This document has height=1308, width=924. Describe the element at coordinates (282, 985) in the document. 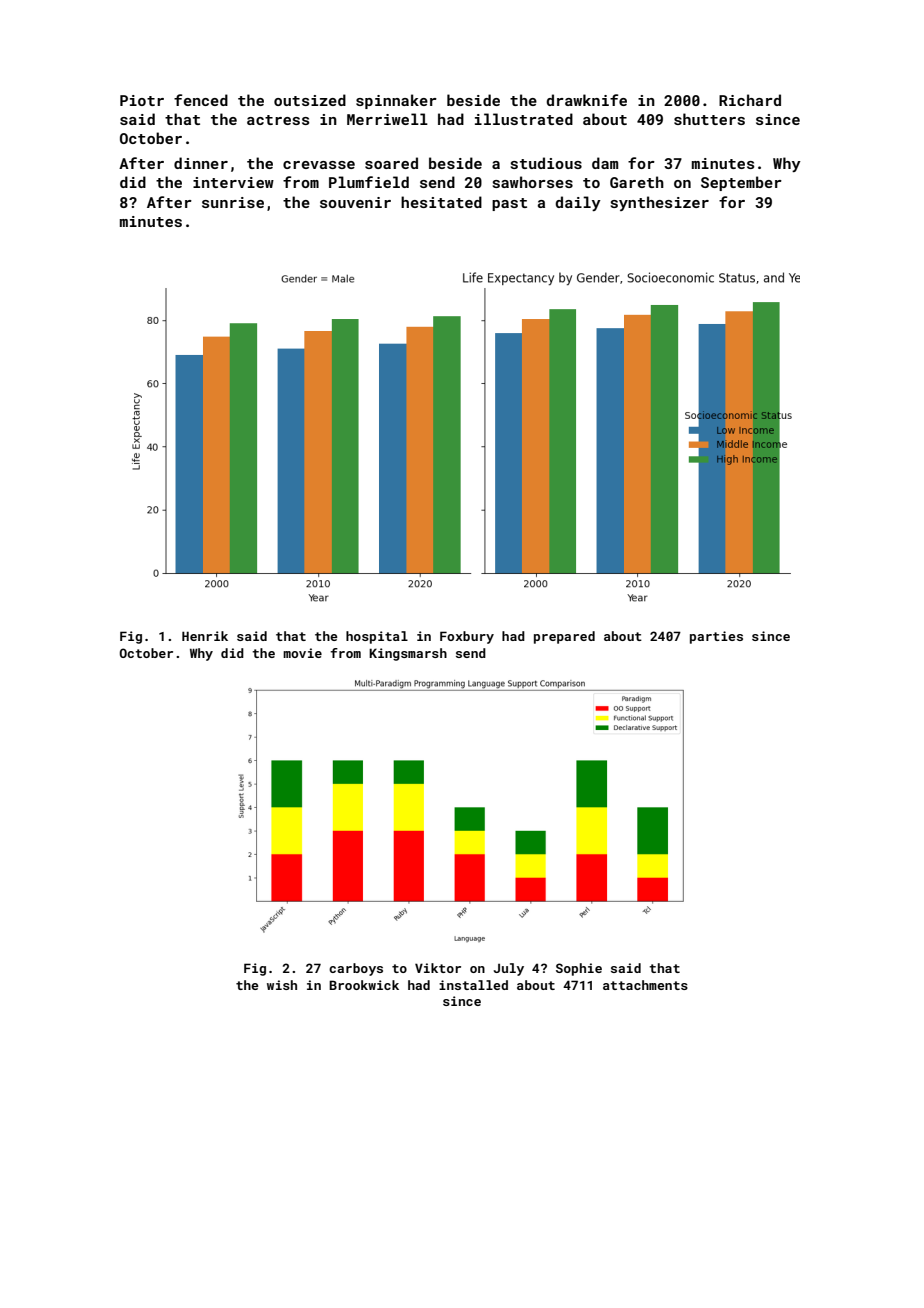

I see `wish` at that location.
